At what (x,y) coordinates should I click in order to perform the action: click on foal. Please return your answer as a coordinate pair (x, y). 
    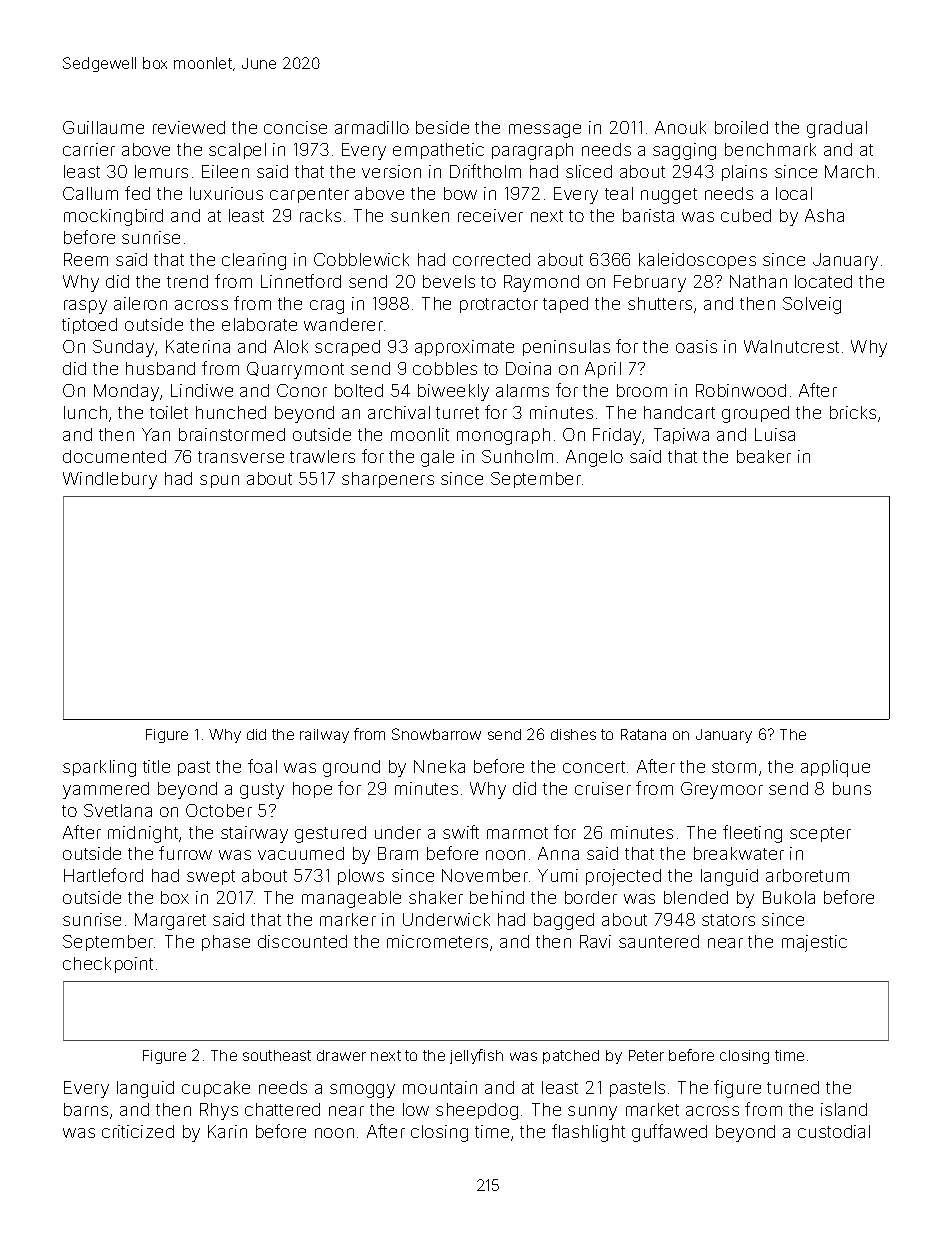
    Looking at the image, I should click on (262, 766).
